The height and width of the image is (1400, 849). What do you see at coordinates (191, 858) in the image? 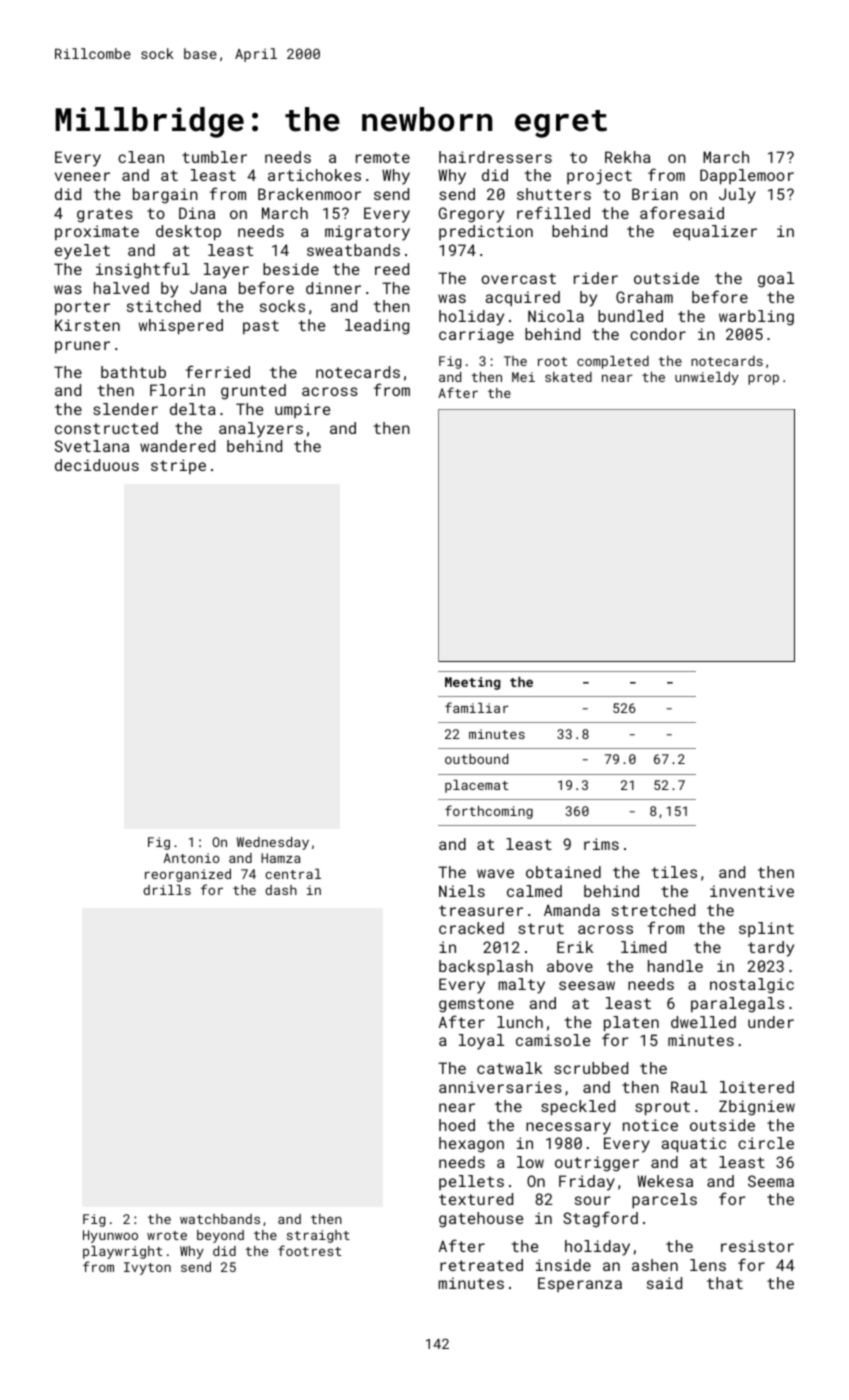
I see `Antonio` at bounding box center [191, 858].
